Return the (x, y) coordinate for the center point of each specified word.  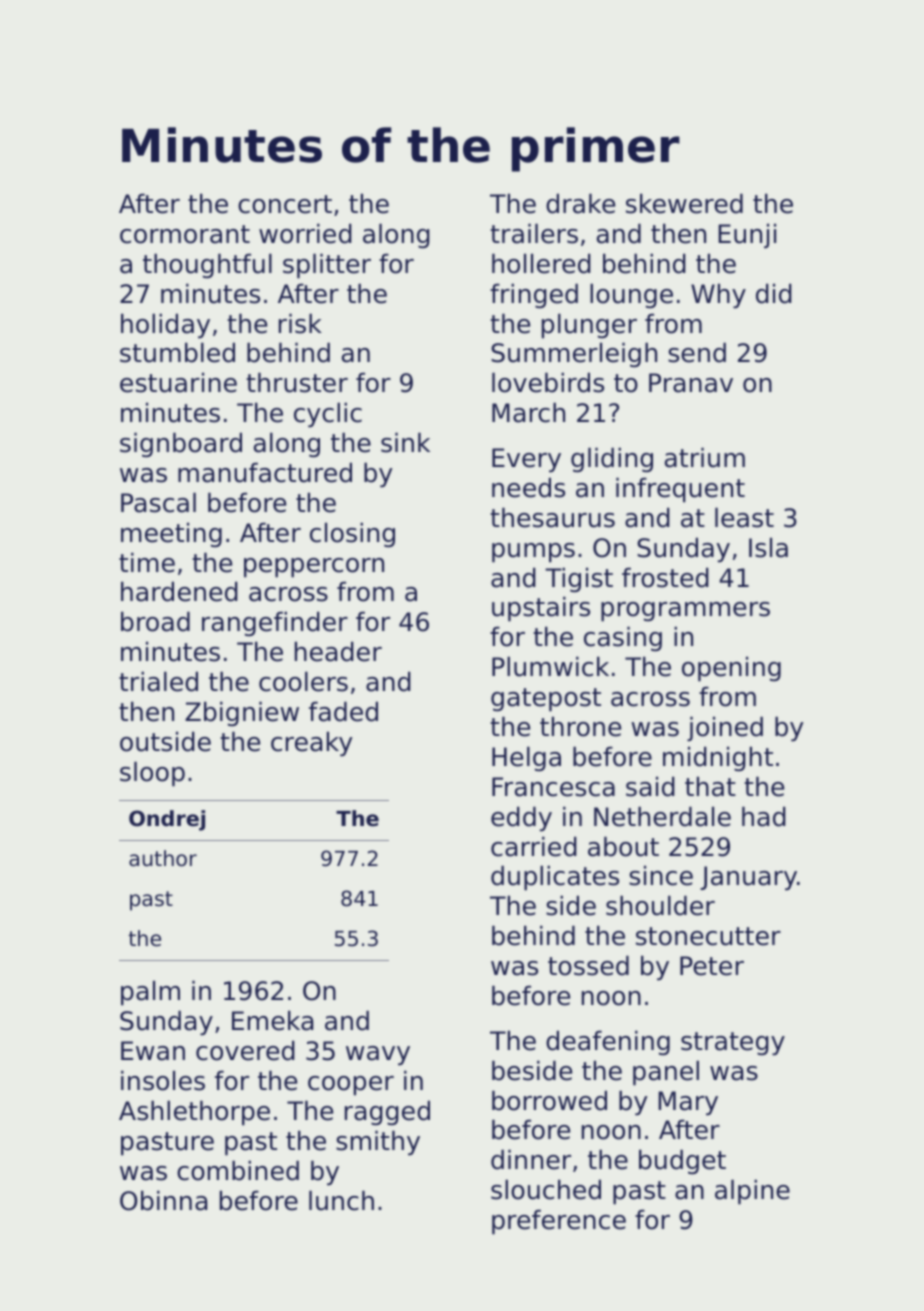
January (748, 878)
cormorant (185, 234)
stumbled (177, 352)
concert (285, 204)
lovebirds (548, 382)
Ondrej (167, 820)
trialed (158, 681)
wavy (378, 1056)
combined (238, 1170)
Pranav (691, 383)
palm (150, 993)
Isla (768, 547)
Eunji (747, 236)
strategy (733, 1044)
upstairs (541, 609)
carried (534, 846)
